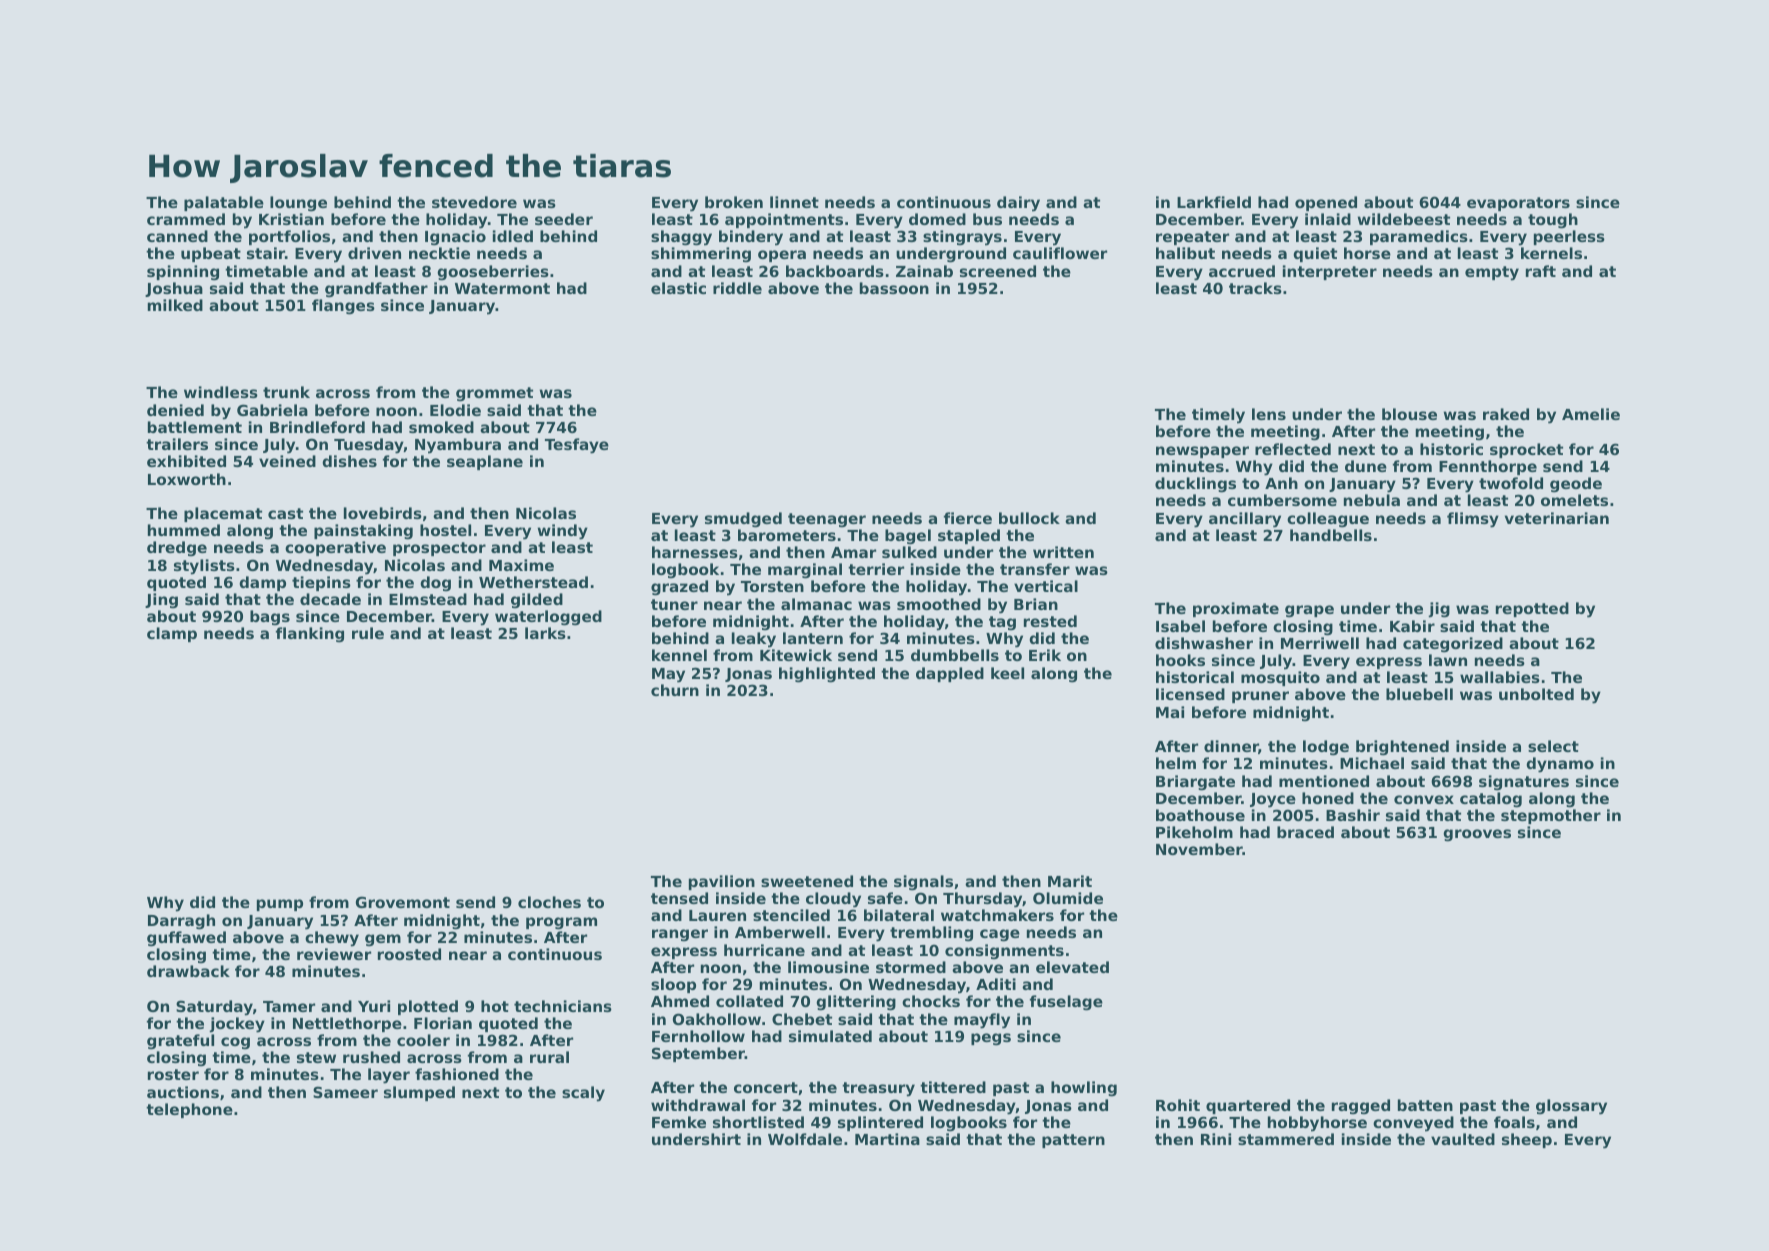 The image size is (1769, 1251). Describe the element at coordinates (272, 410) in the page. I see `Gabriela` at that location.
